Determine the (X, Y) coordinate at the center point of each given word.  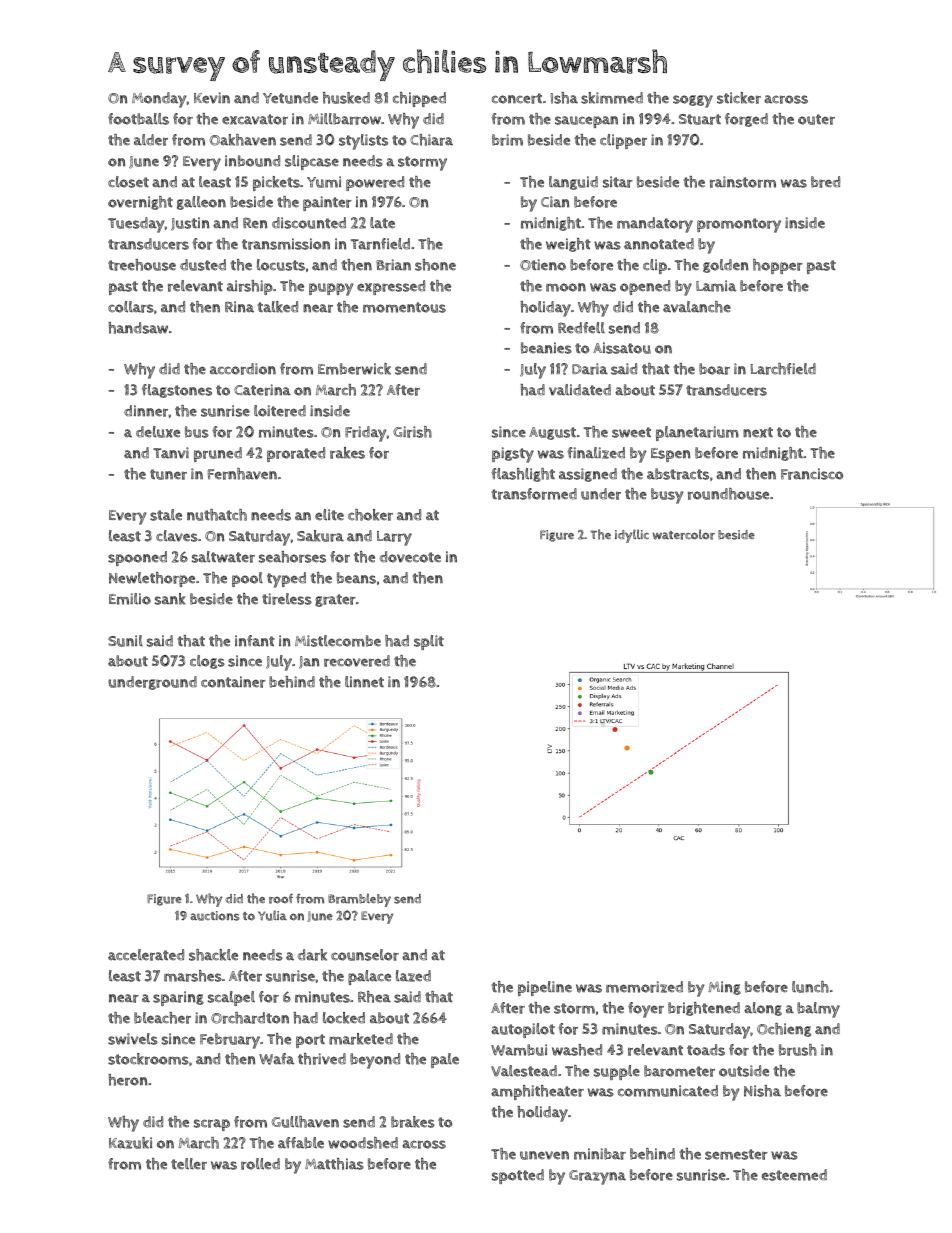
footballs (138, 119)
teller (189, 1164)
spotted (518, 1176)
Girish (412, 432)
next (758, 432)
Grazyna (597, 1177)
